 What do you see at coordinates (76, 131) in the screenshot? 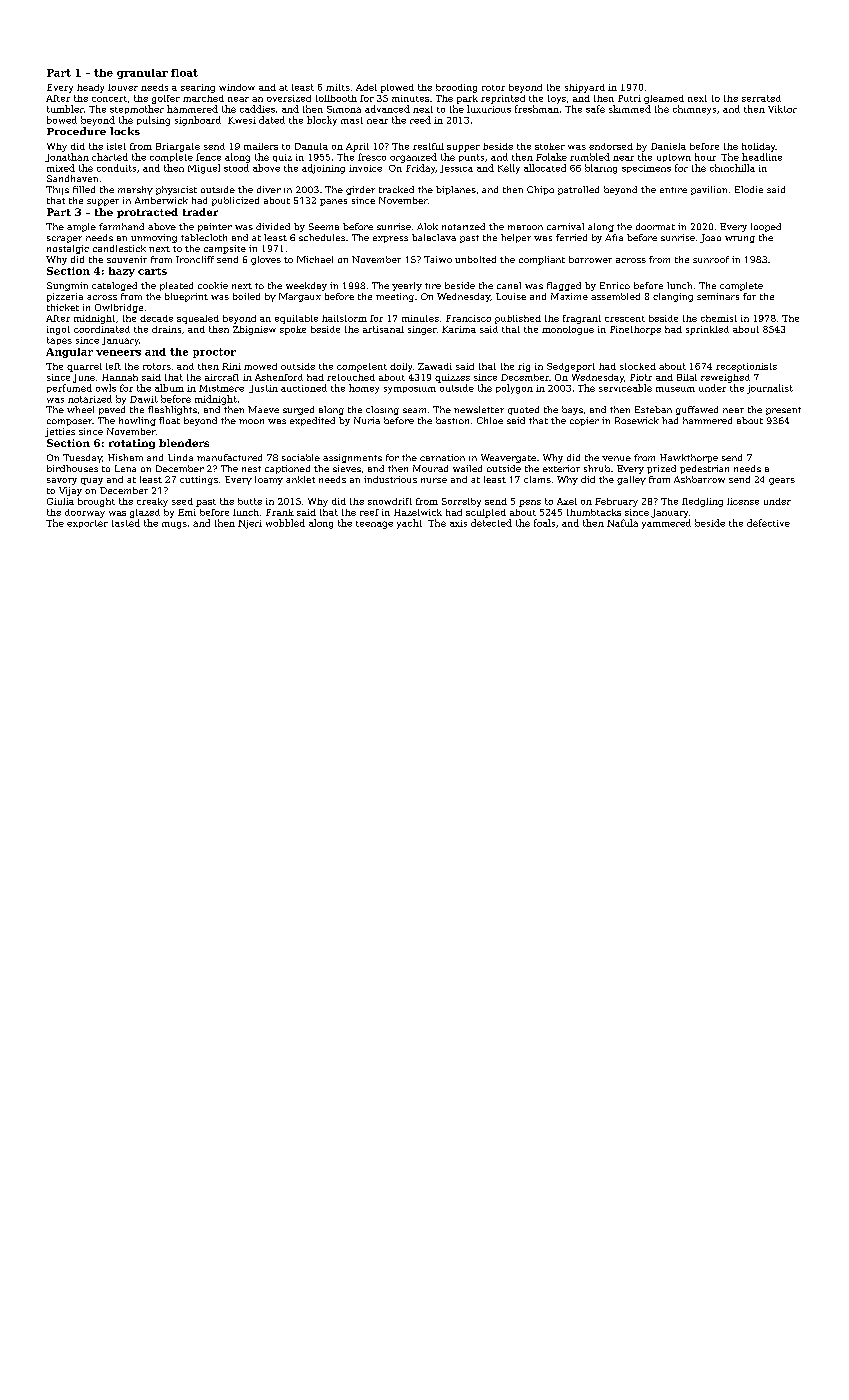
I see `Procedure` at bounding box center [76, 131].
